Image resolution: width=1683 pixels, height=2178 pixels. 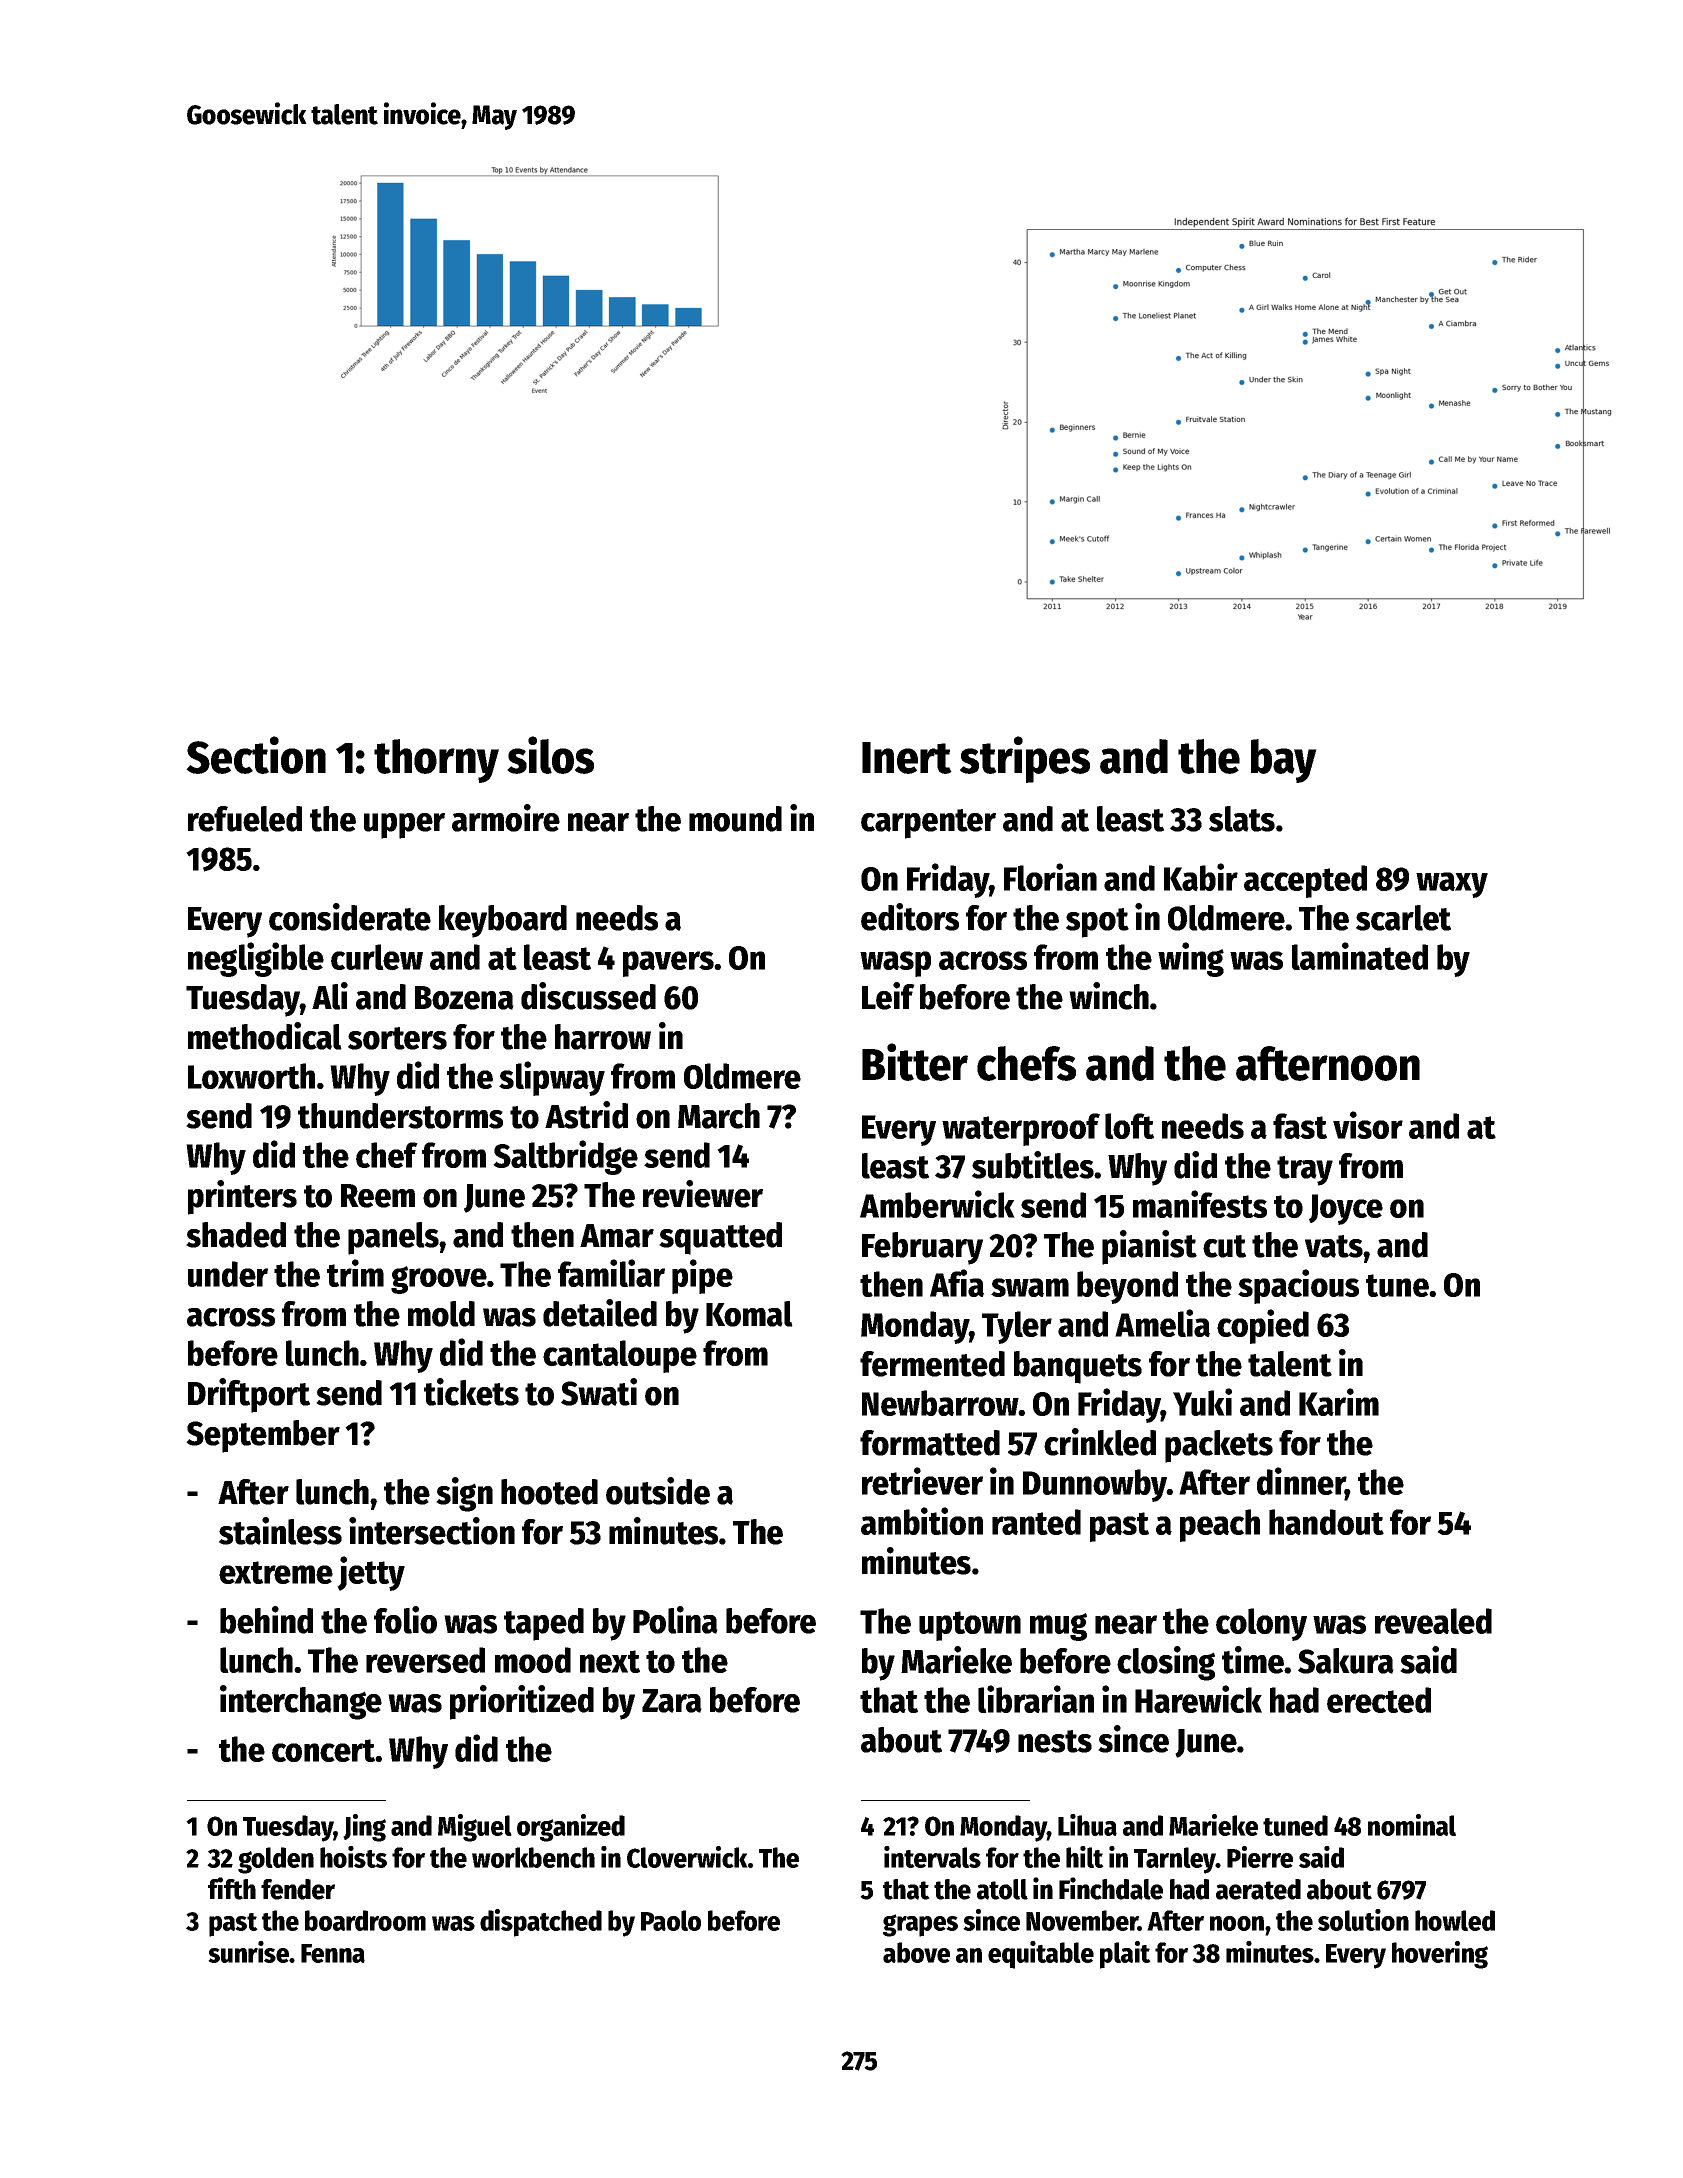 I want to click on dispatched, so click(x=541, y=1923).
